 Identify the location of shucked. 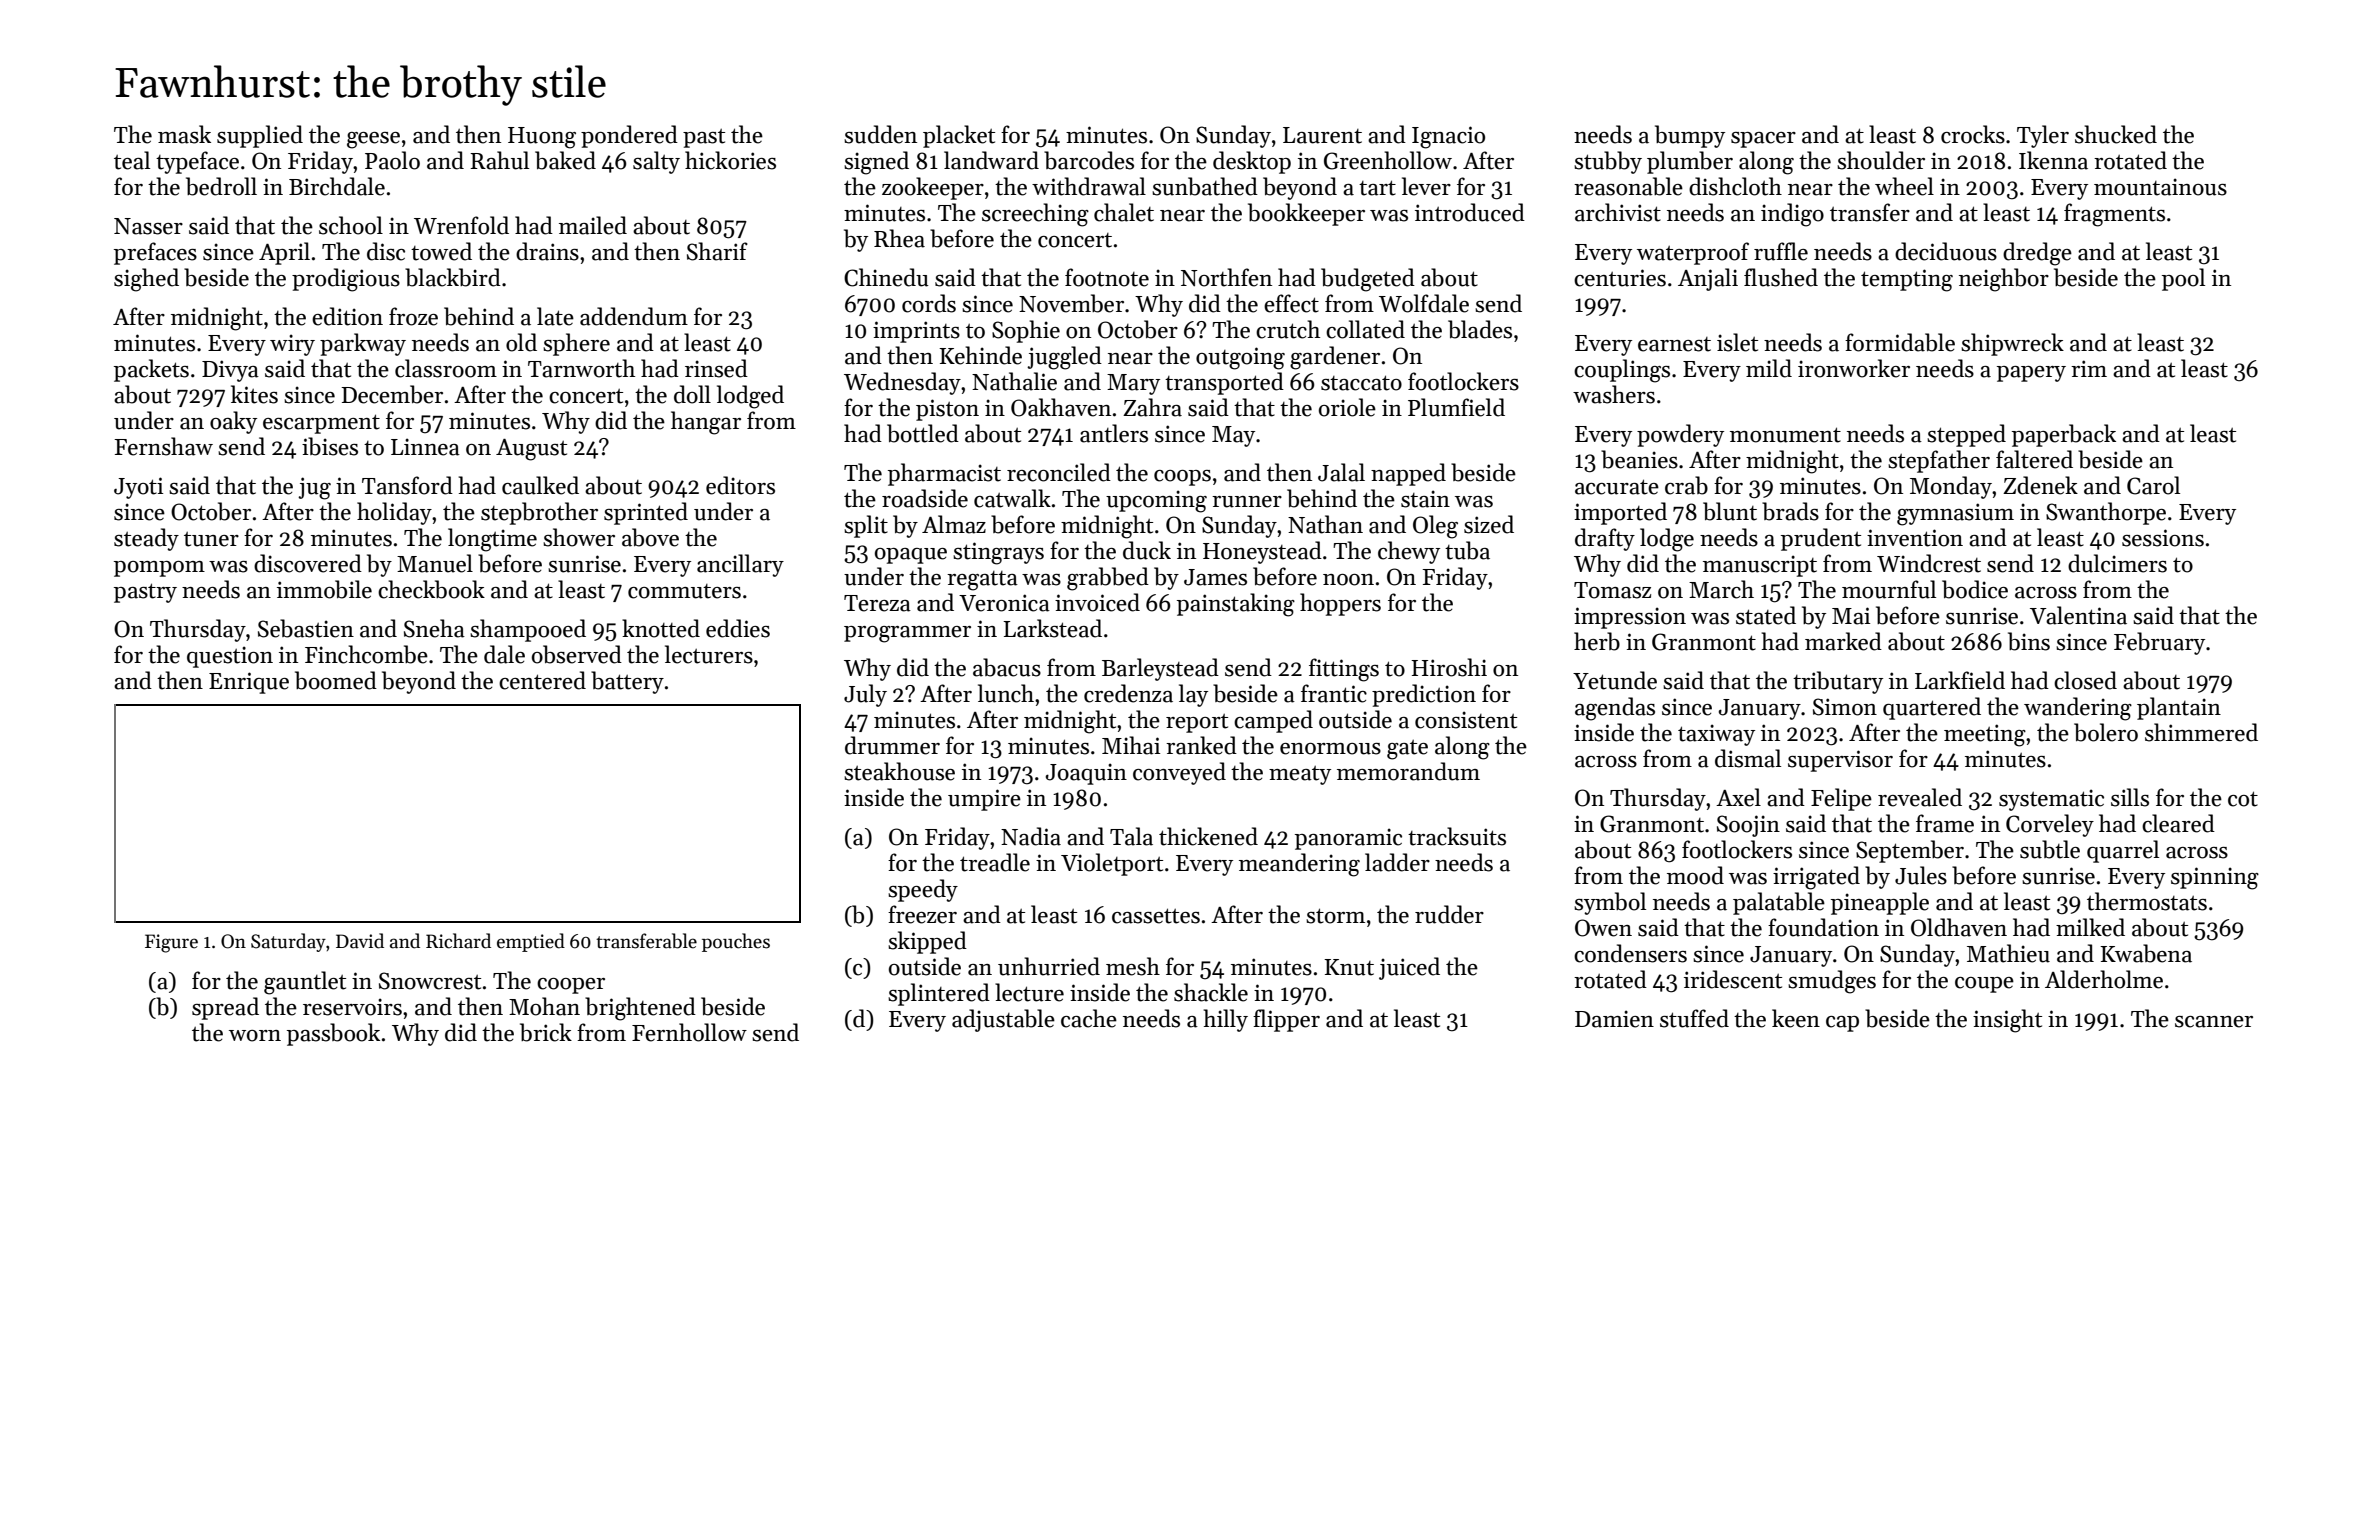
(2116, 134).
